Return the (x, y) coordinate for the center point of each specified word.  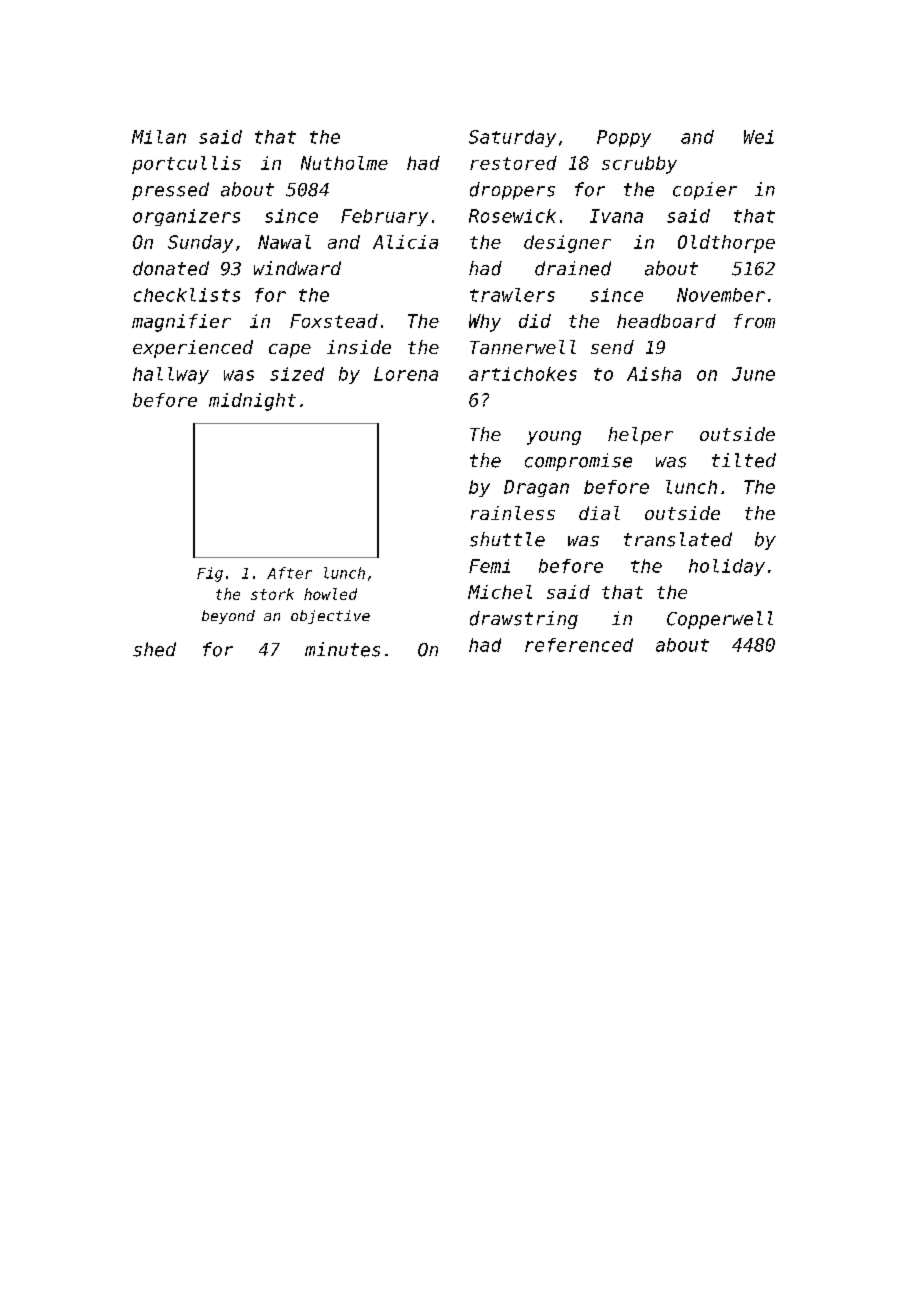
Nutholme (344, 163)
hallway (171, 375)
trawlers (512, 295)
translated (678, 539)
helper (640, 436)
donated (171, 268)
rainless (513, 513)
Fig (210, 574)
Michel (500, 592)
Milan (159, 137)
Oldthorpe (726, 244)
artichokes (523, 374)
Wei (759, 137)
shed (154, 649)
